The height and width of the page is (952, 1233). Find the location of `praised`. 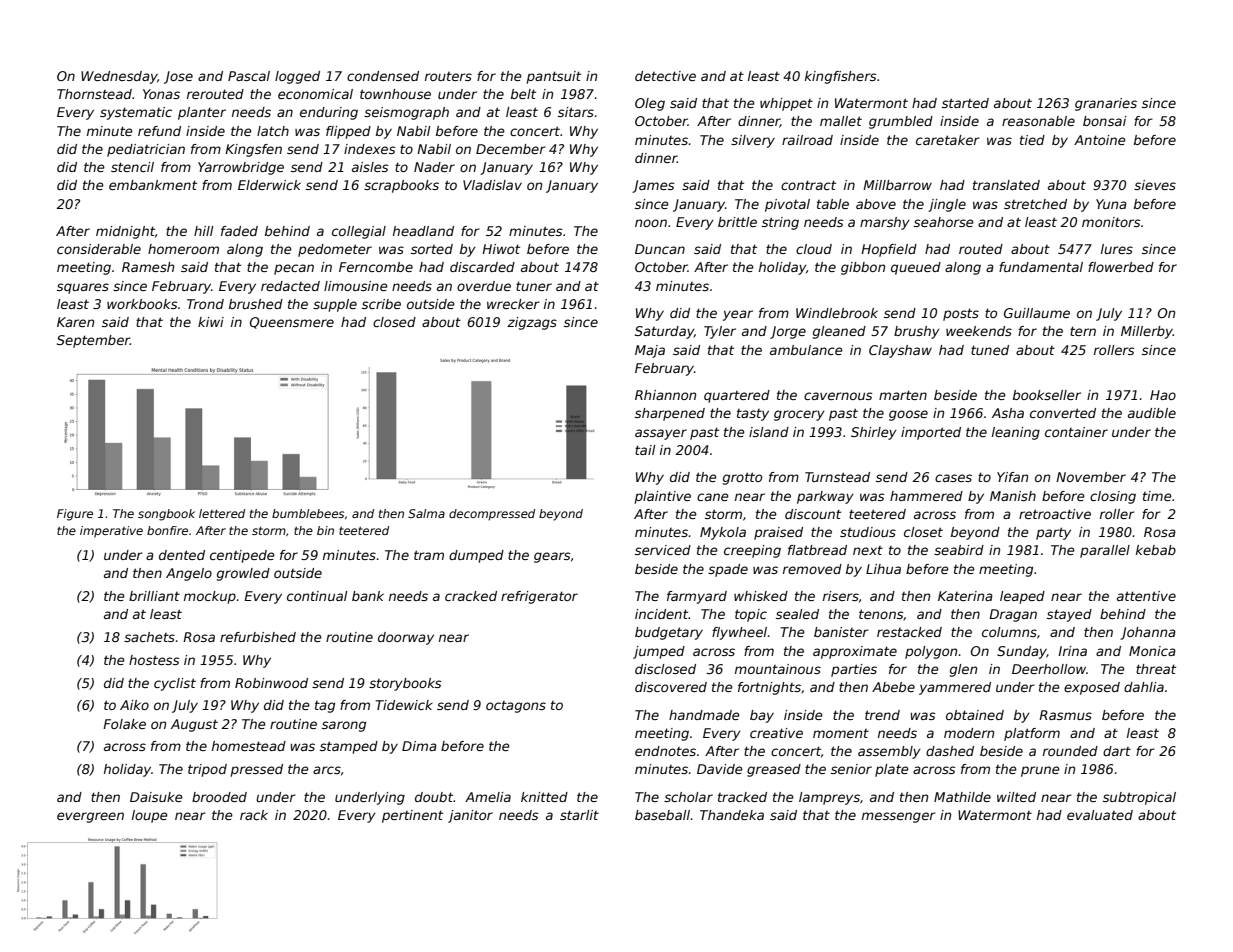

praised is located at coordinates (778, 533).
